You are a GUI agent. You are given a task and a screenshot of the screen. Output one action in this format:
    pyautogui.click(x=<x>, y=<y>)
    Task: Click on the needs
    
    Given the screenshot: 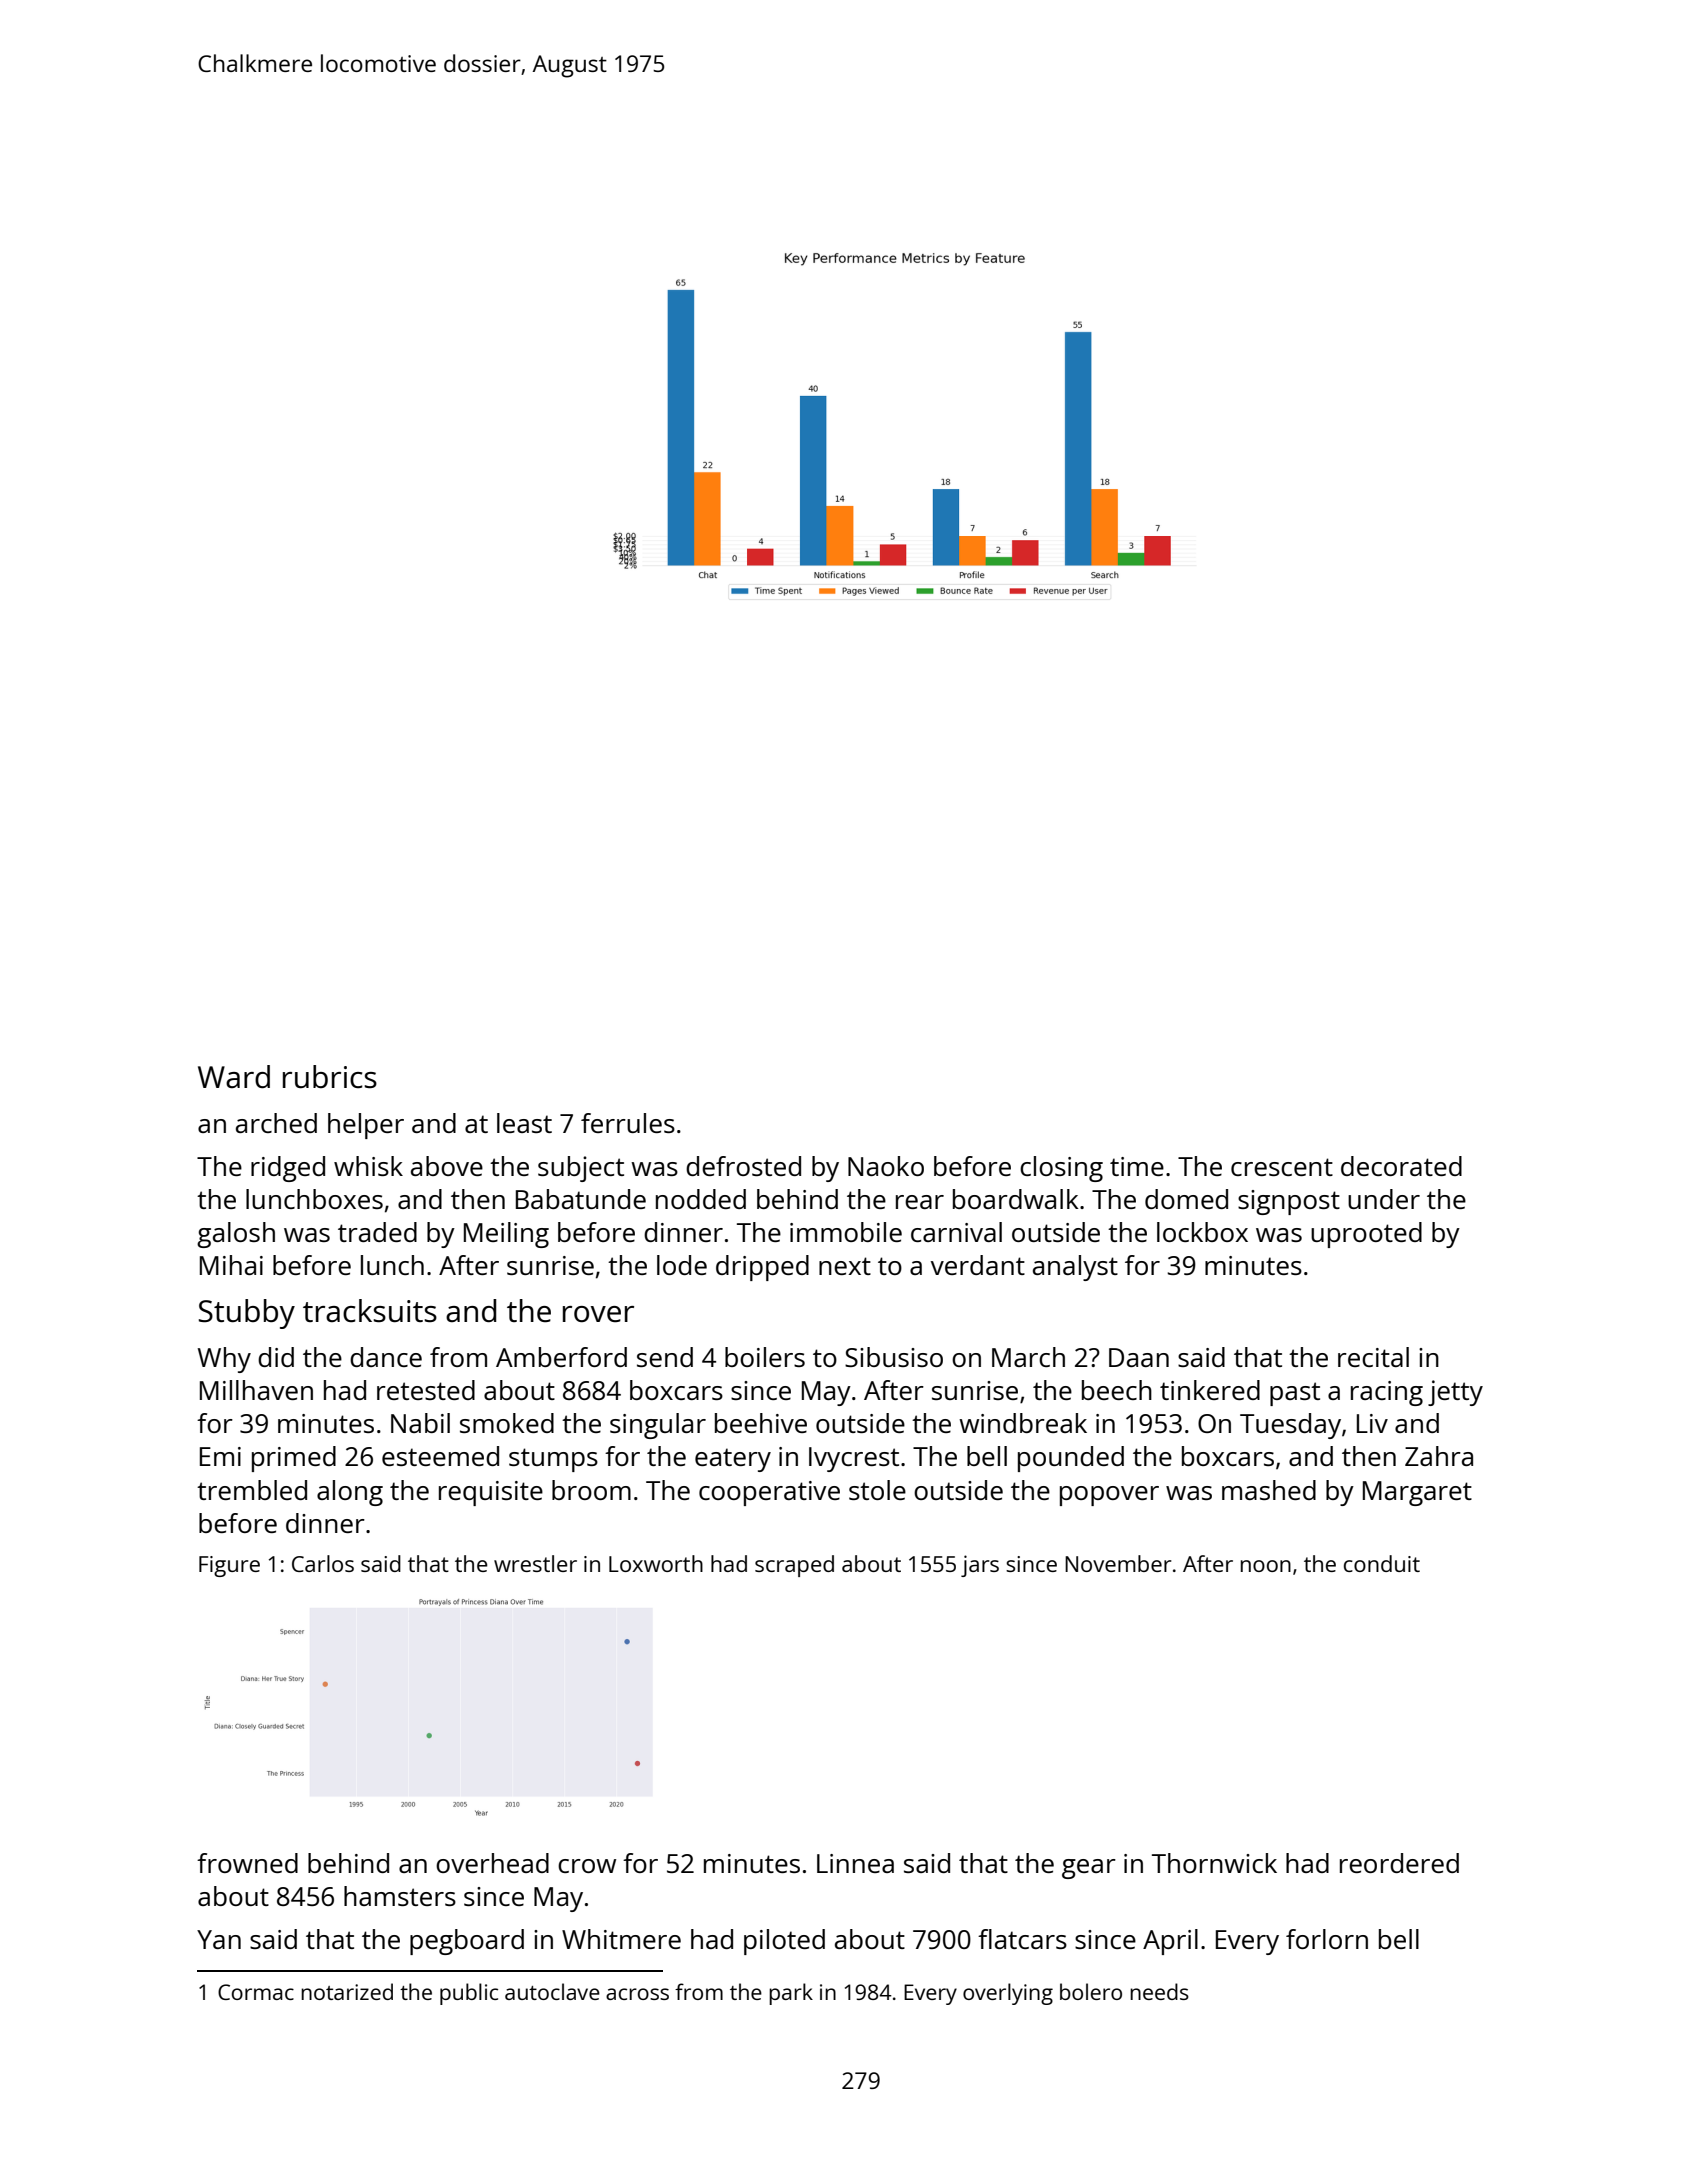 What is the action you would take?
    pyautogui.click(x=1159, y=1991)
